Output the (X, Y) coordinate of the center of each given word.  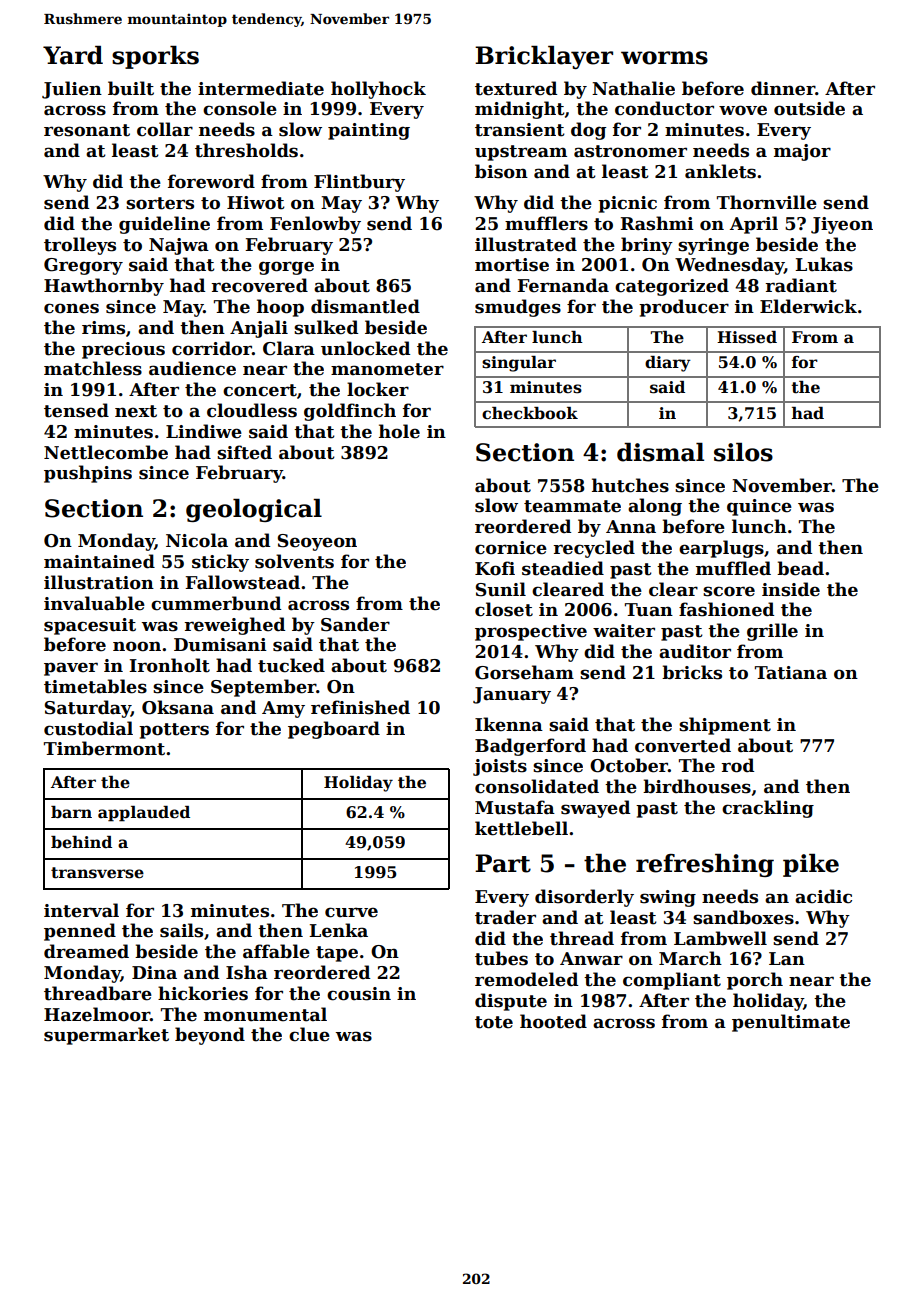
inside (791, 589)
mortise (512, 265)
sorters (160, 203)
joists (500, 767)
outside (809, 108)
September (263, 688)
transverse (97, 873)
